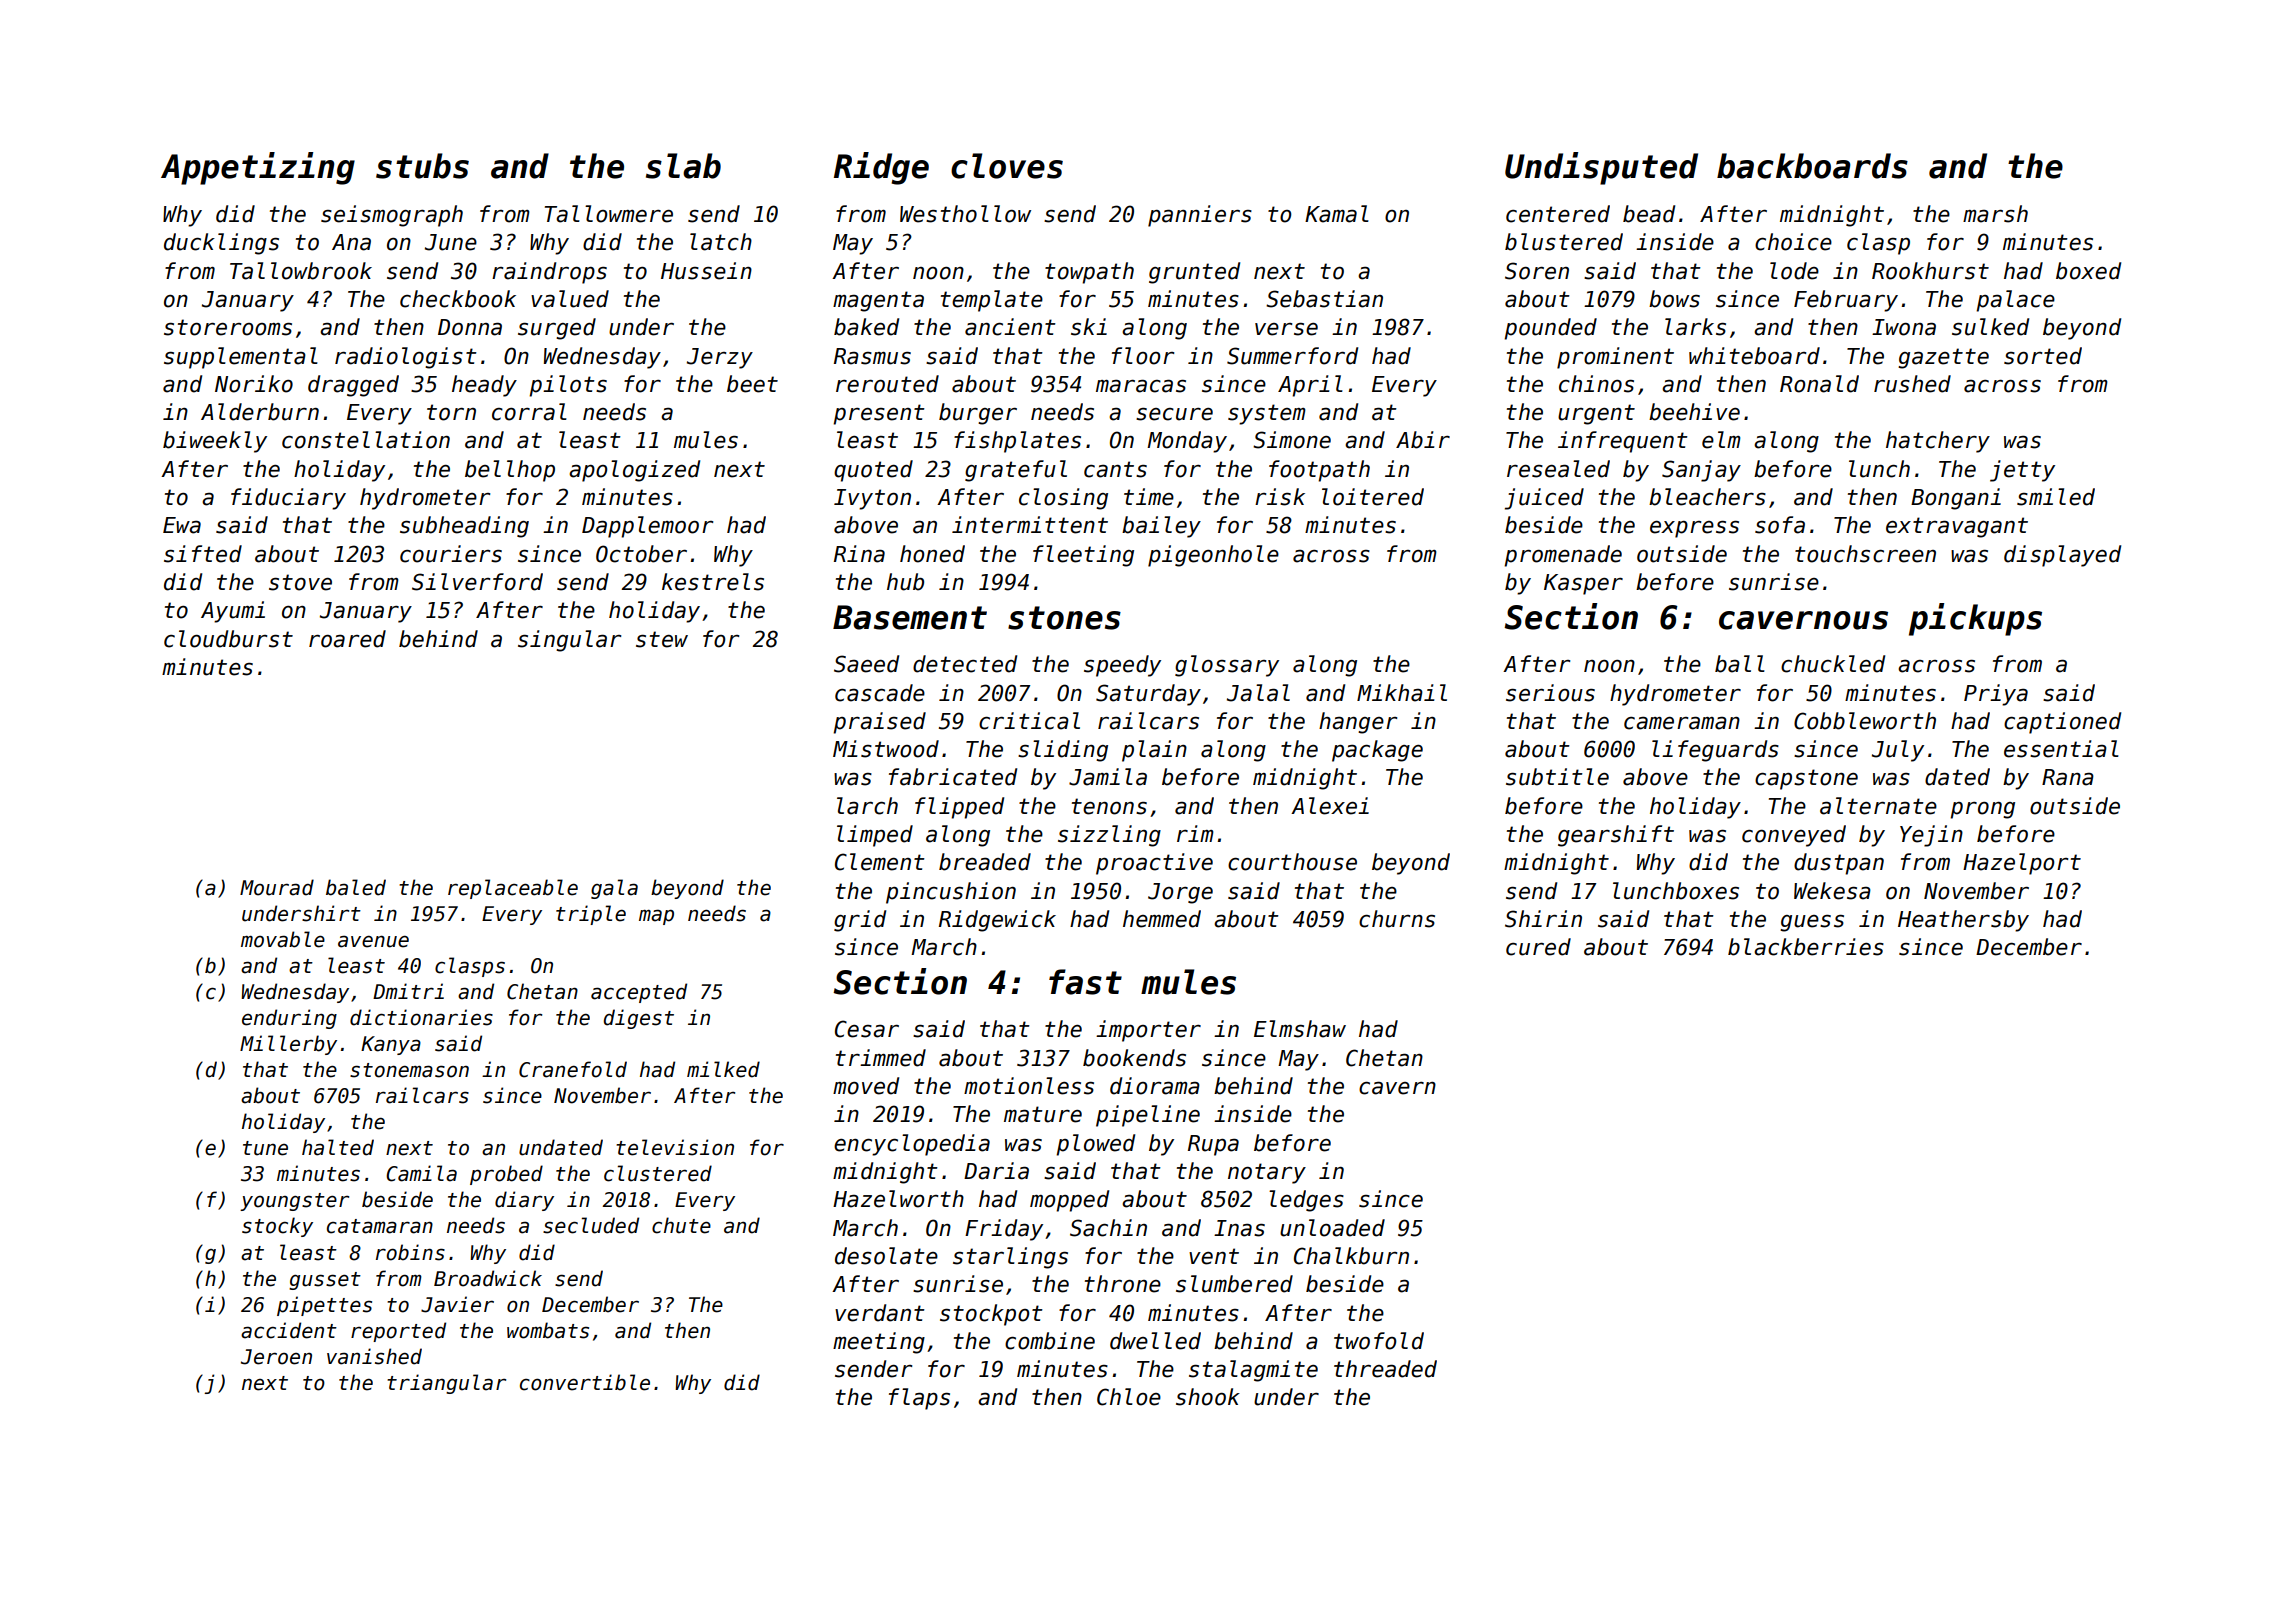 This document has width=2292, height=1620. What do you see at coordinates (1010, 1258) in the document?
I see `starlings` at bounding box center [1010, 1258].
